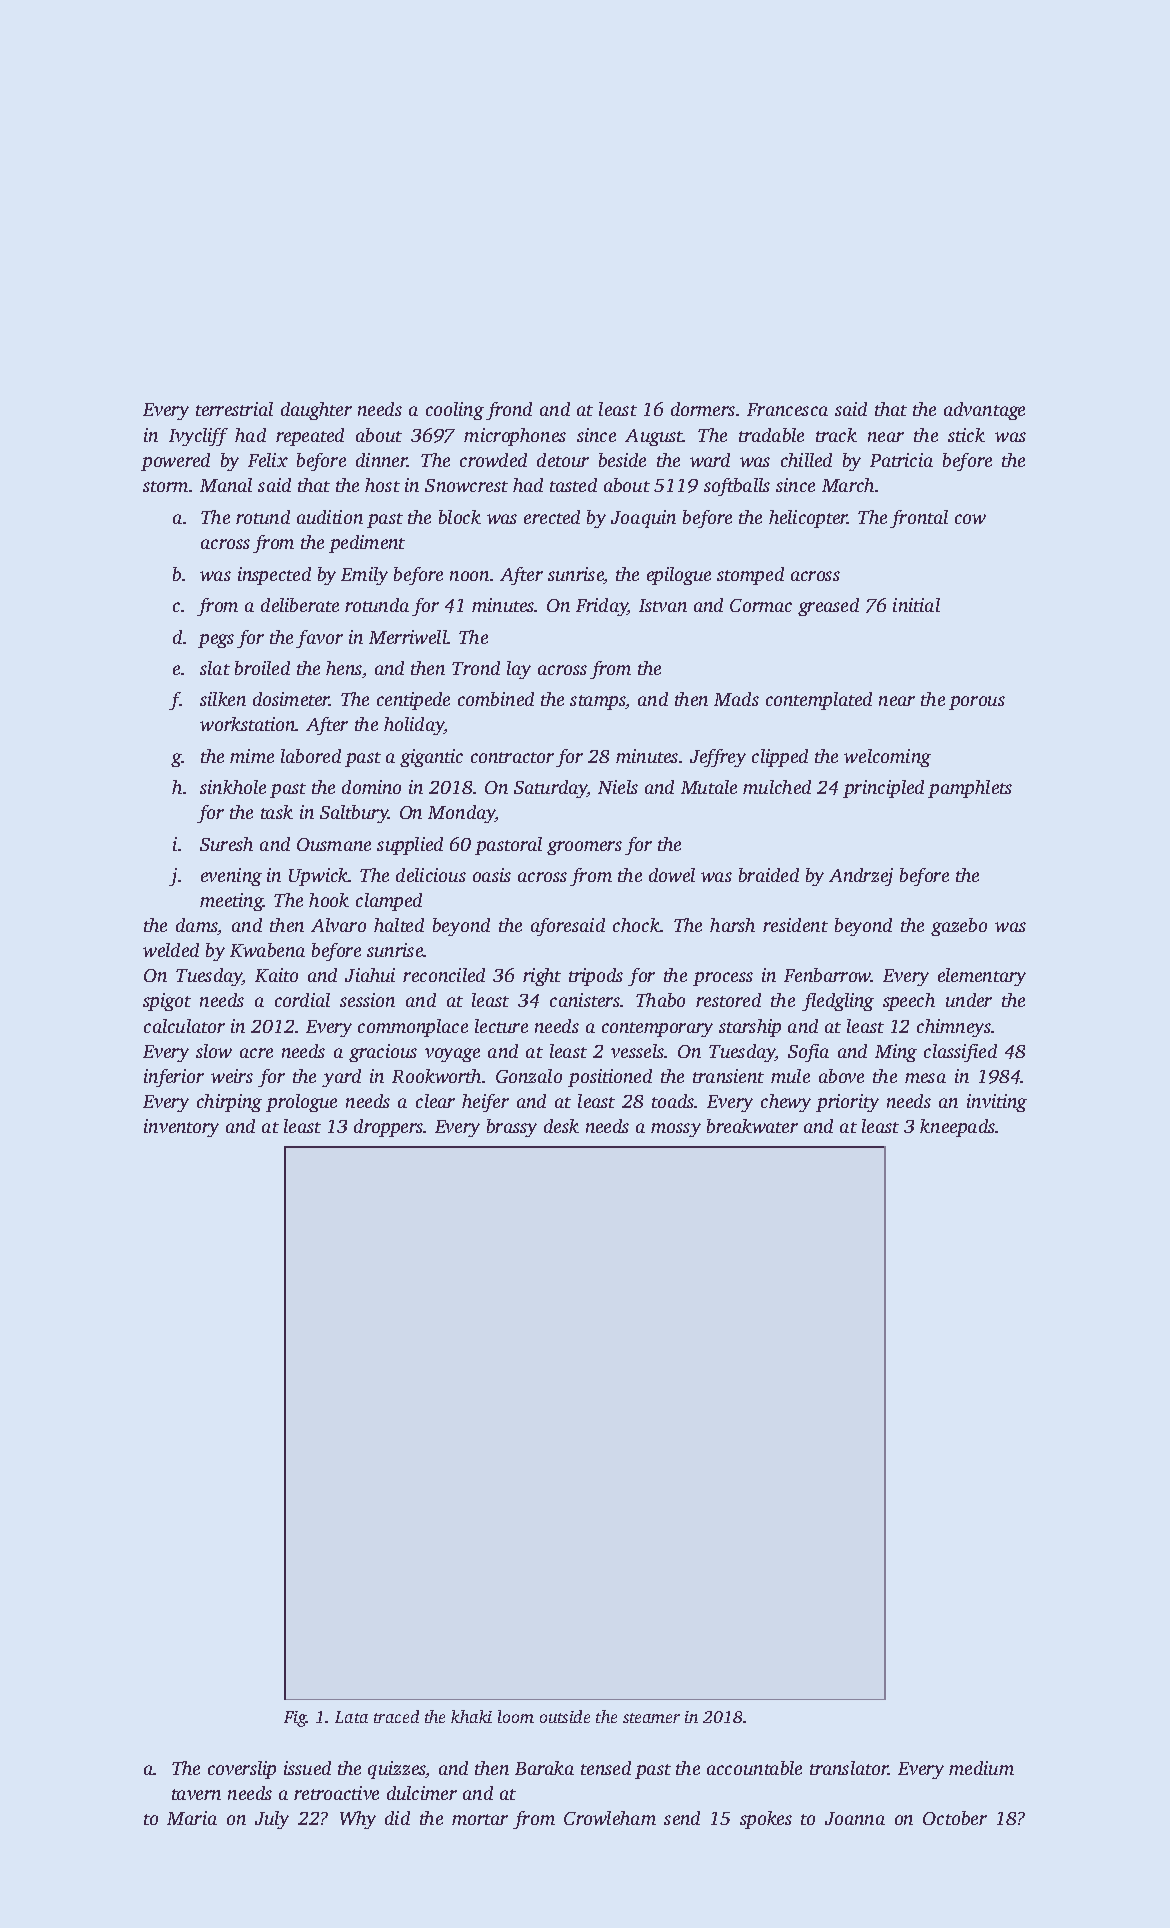 The width and height of the document is (1170, 1928). I want to click on sinkhole, so click(233, 787).
